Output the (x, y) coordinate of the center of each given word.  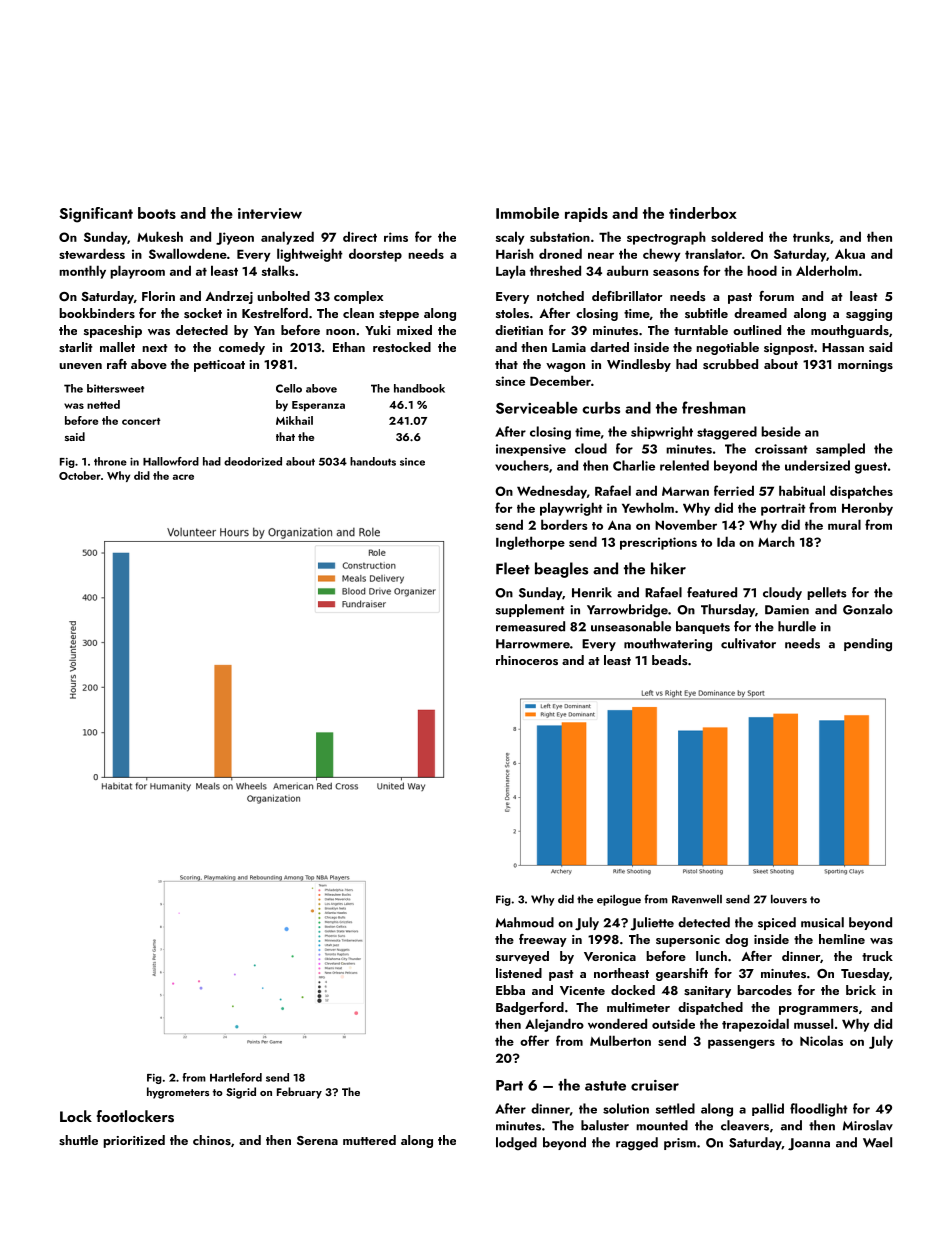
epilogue (619, 900)
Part (509, 1085)
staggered (727, 433)
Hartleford (236, 1077)
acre (183, 477)
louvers (789, 899)
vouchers (522, 465)
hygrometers (178, 1093)
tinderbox (703, 213)
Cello (289, 388)
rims (396, 237)
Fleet (513, 568)
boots (157, 213)
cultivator (748, 643)
